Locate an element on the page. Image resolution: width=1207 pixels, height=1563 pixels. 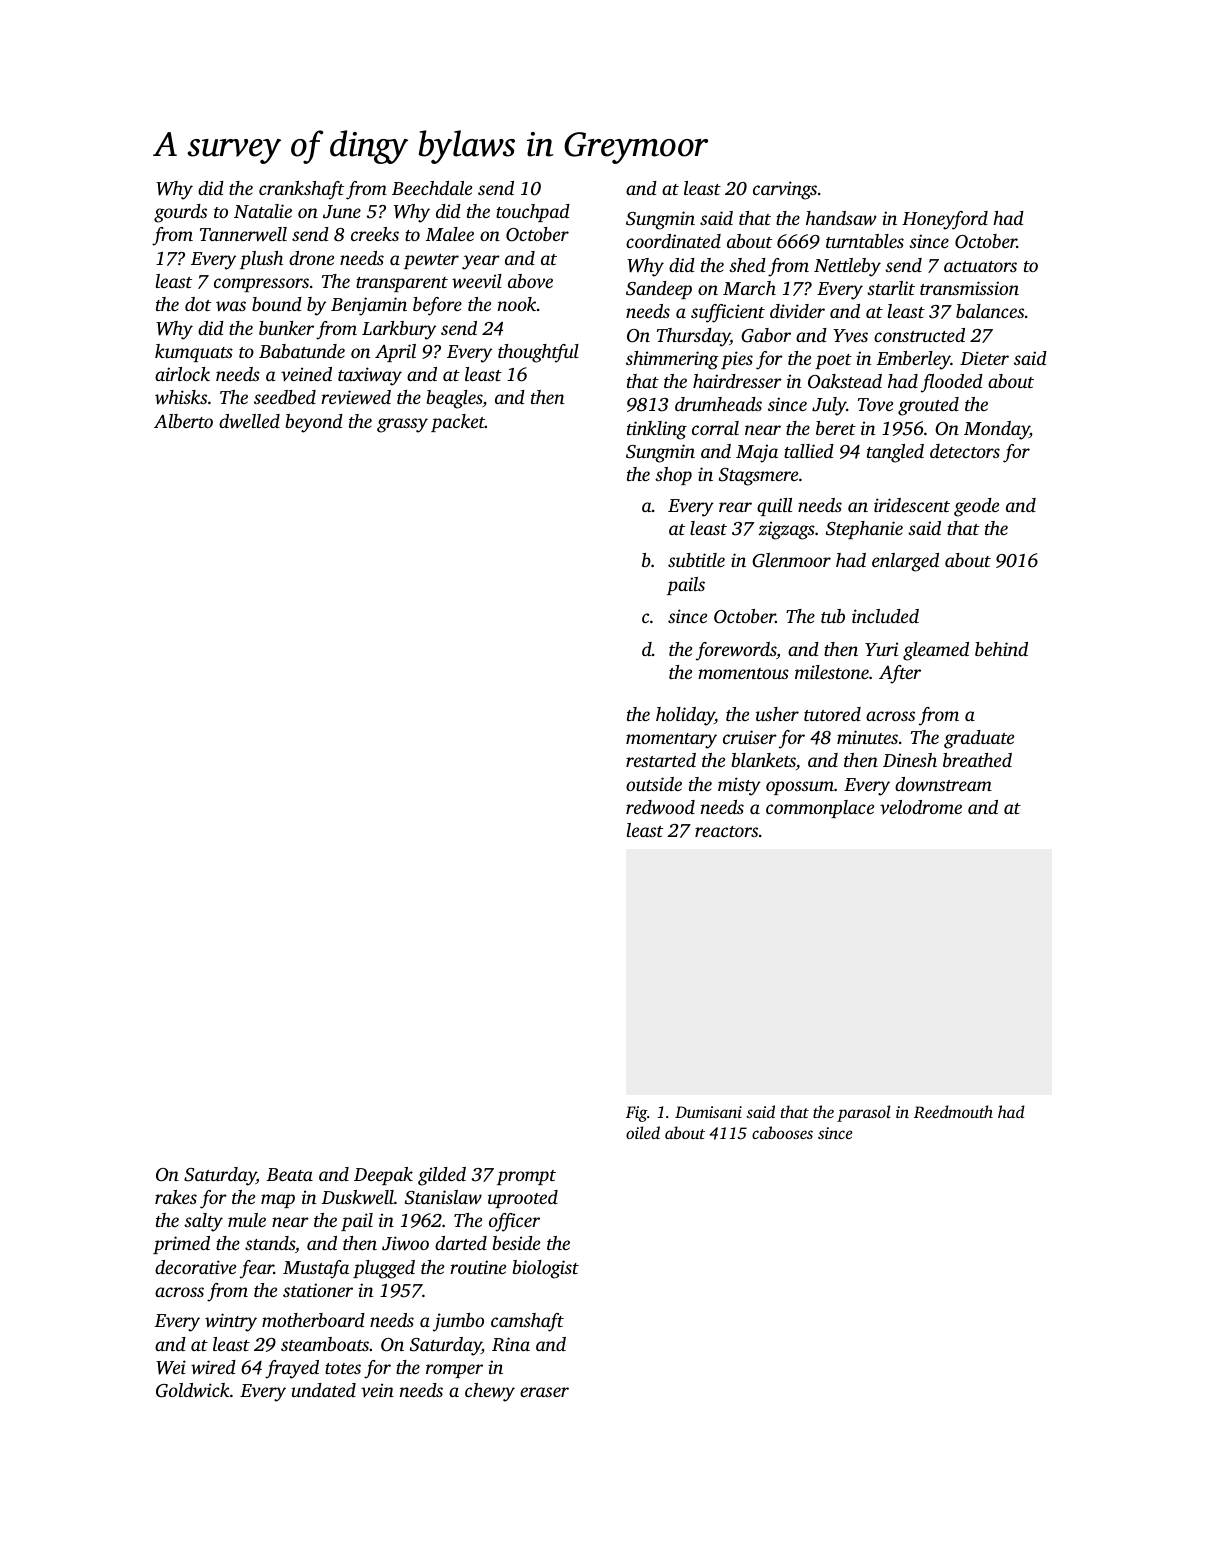
steamboats is located at coordinates (325, 1344).
